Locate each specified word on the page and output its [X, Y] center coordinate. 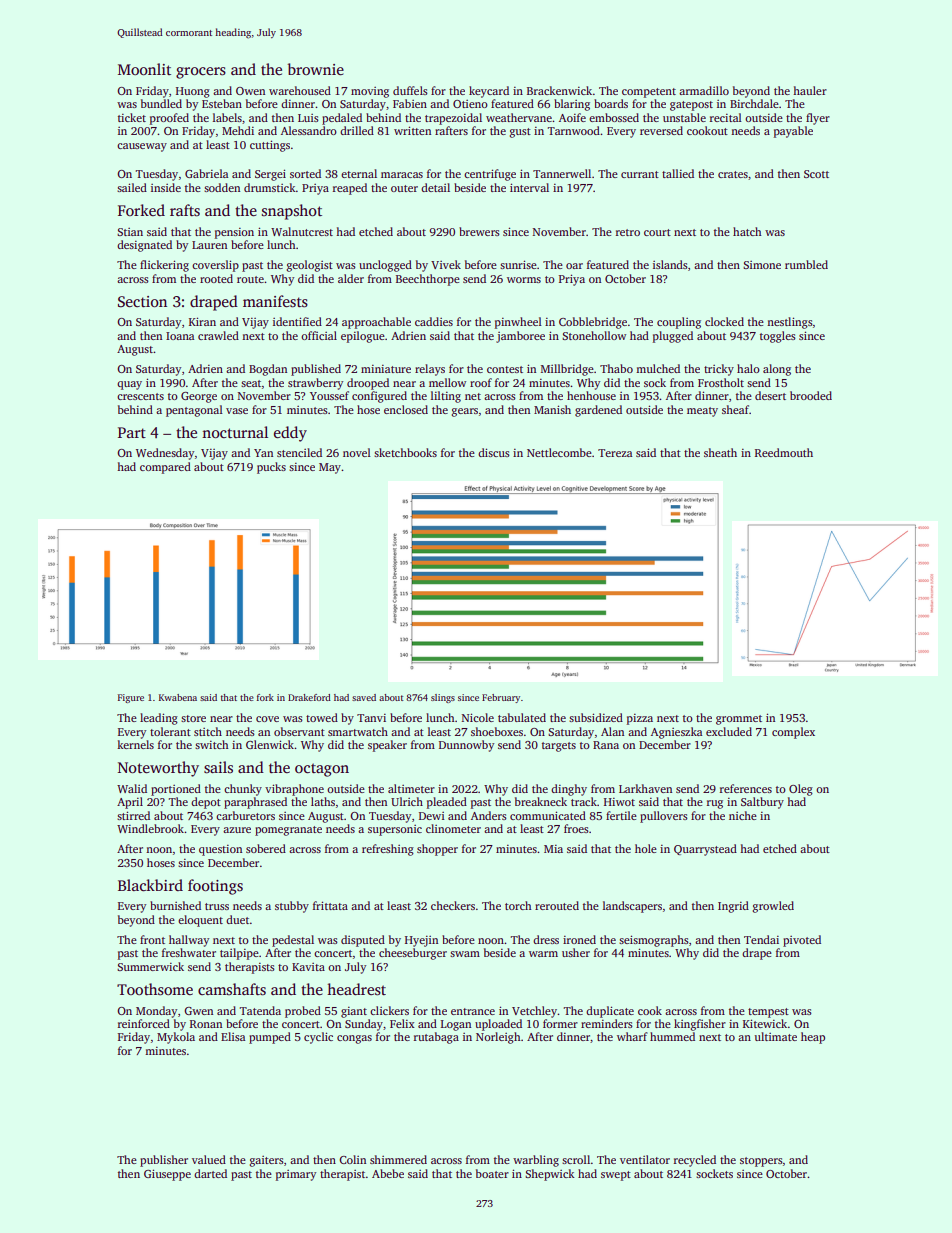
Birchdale [754, 103]
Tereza [615, 453]
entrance [473, 1011]
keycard [489, 92]
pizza [640, 719]
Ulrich [407, 801]
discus [494, 452]
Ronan [206, 1024]
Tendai [761, 939]
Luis [308, 118]
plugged [673, 337]
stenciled [299, 452]
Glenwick [270, 744]
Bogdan [268, 370]
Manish [552, 409]
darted [210, 1173]
